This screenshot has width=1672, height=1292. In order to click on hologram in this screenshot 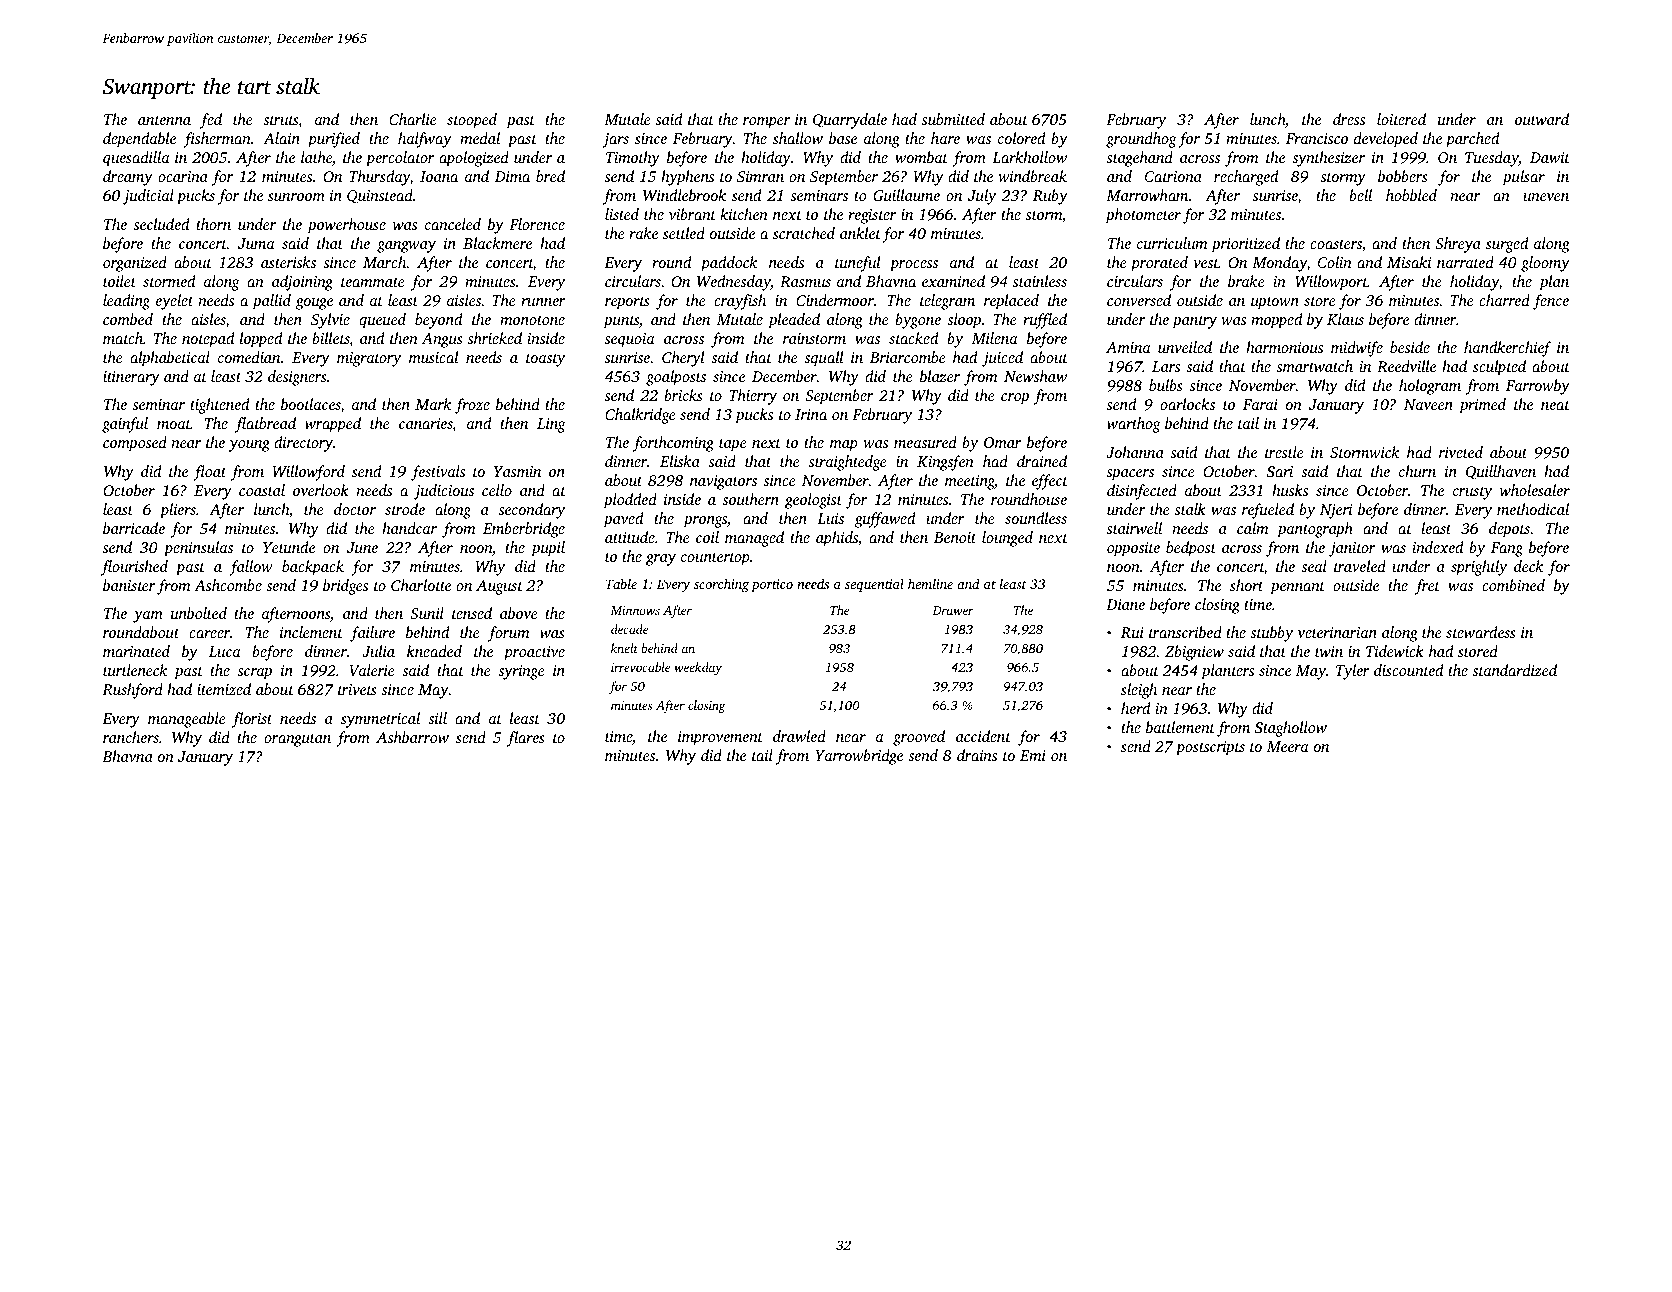, I will do `click(1430, 387)`.
